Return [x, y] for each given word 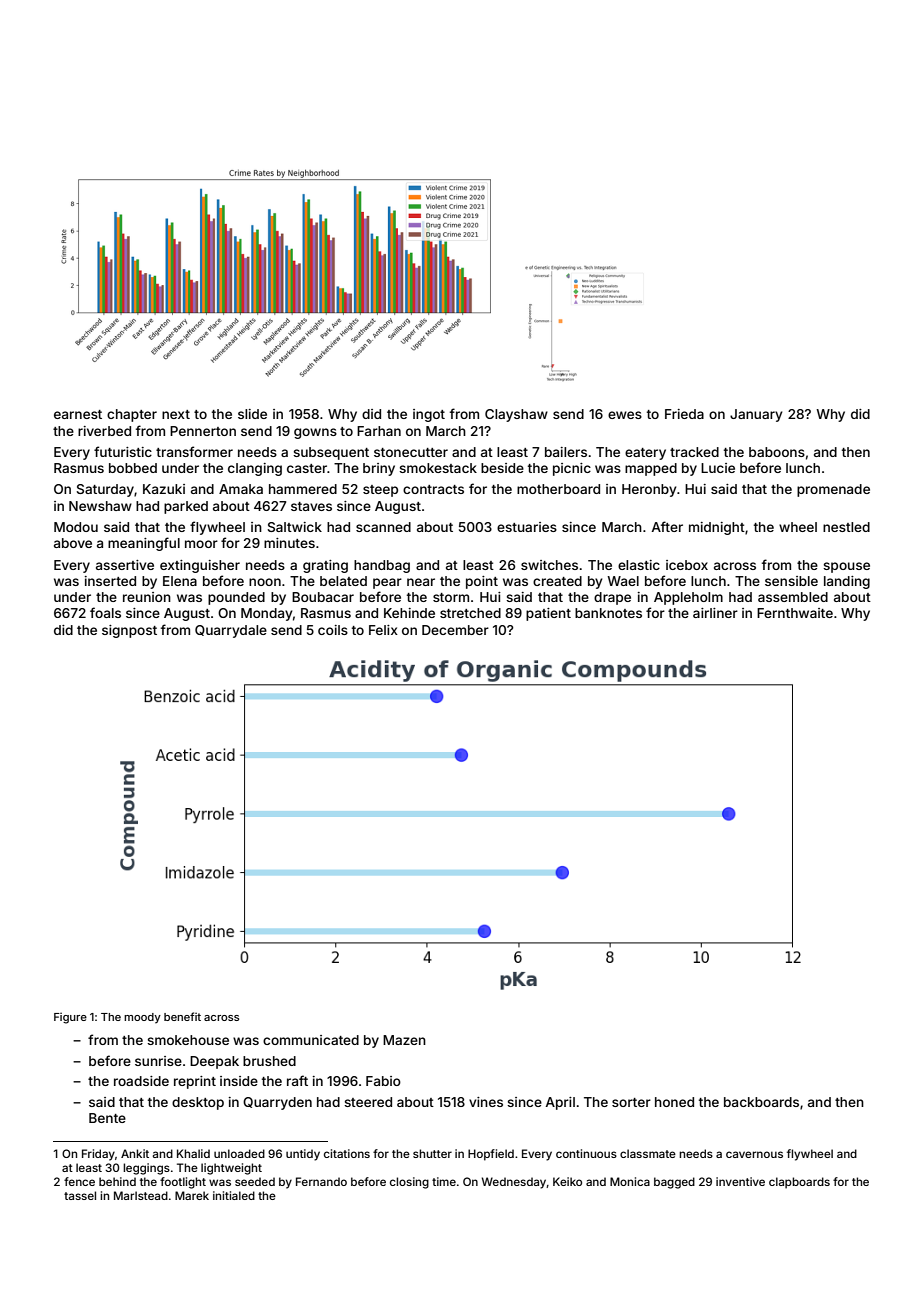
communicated [311, 1040]
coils [333, 630]
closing [409, 1183]
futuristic [123, 451]
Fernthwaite [795, 613]
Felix [383, 630]
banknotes [608, 613]
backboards [761, 1102]
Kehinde [409, 613]
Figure [70, 1018]
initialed [234, 1195]
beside [502, 468]
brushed [269, 1061]
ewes [625, 415]
